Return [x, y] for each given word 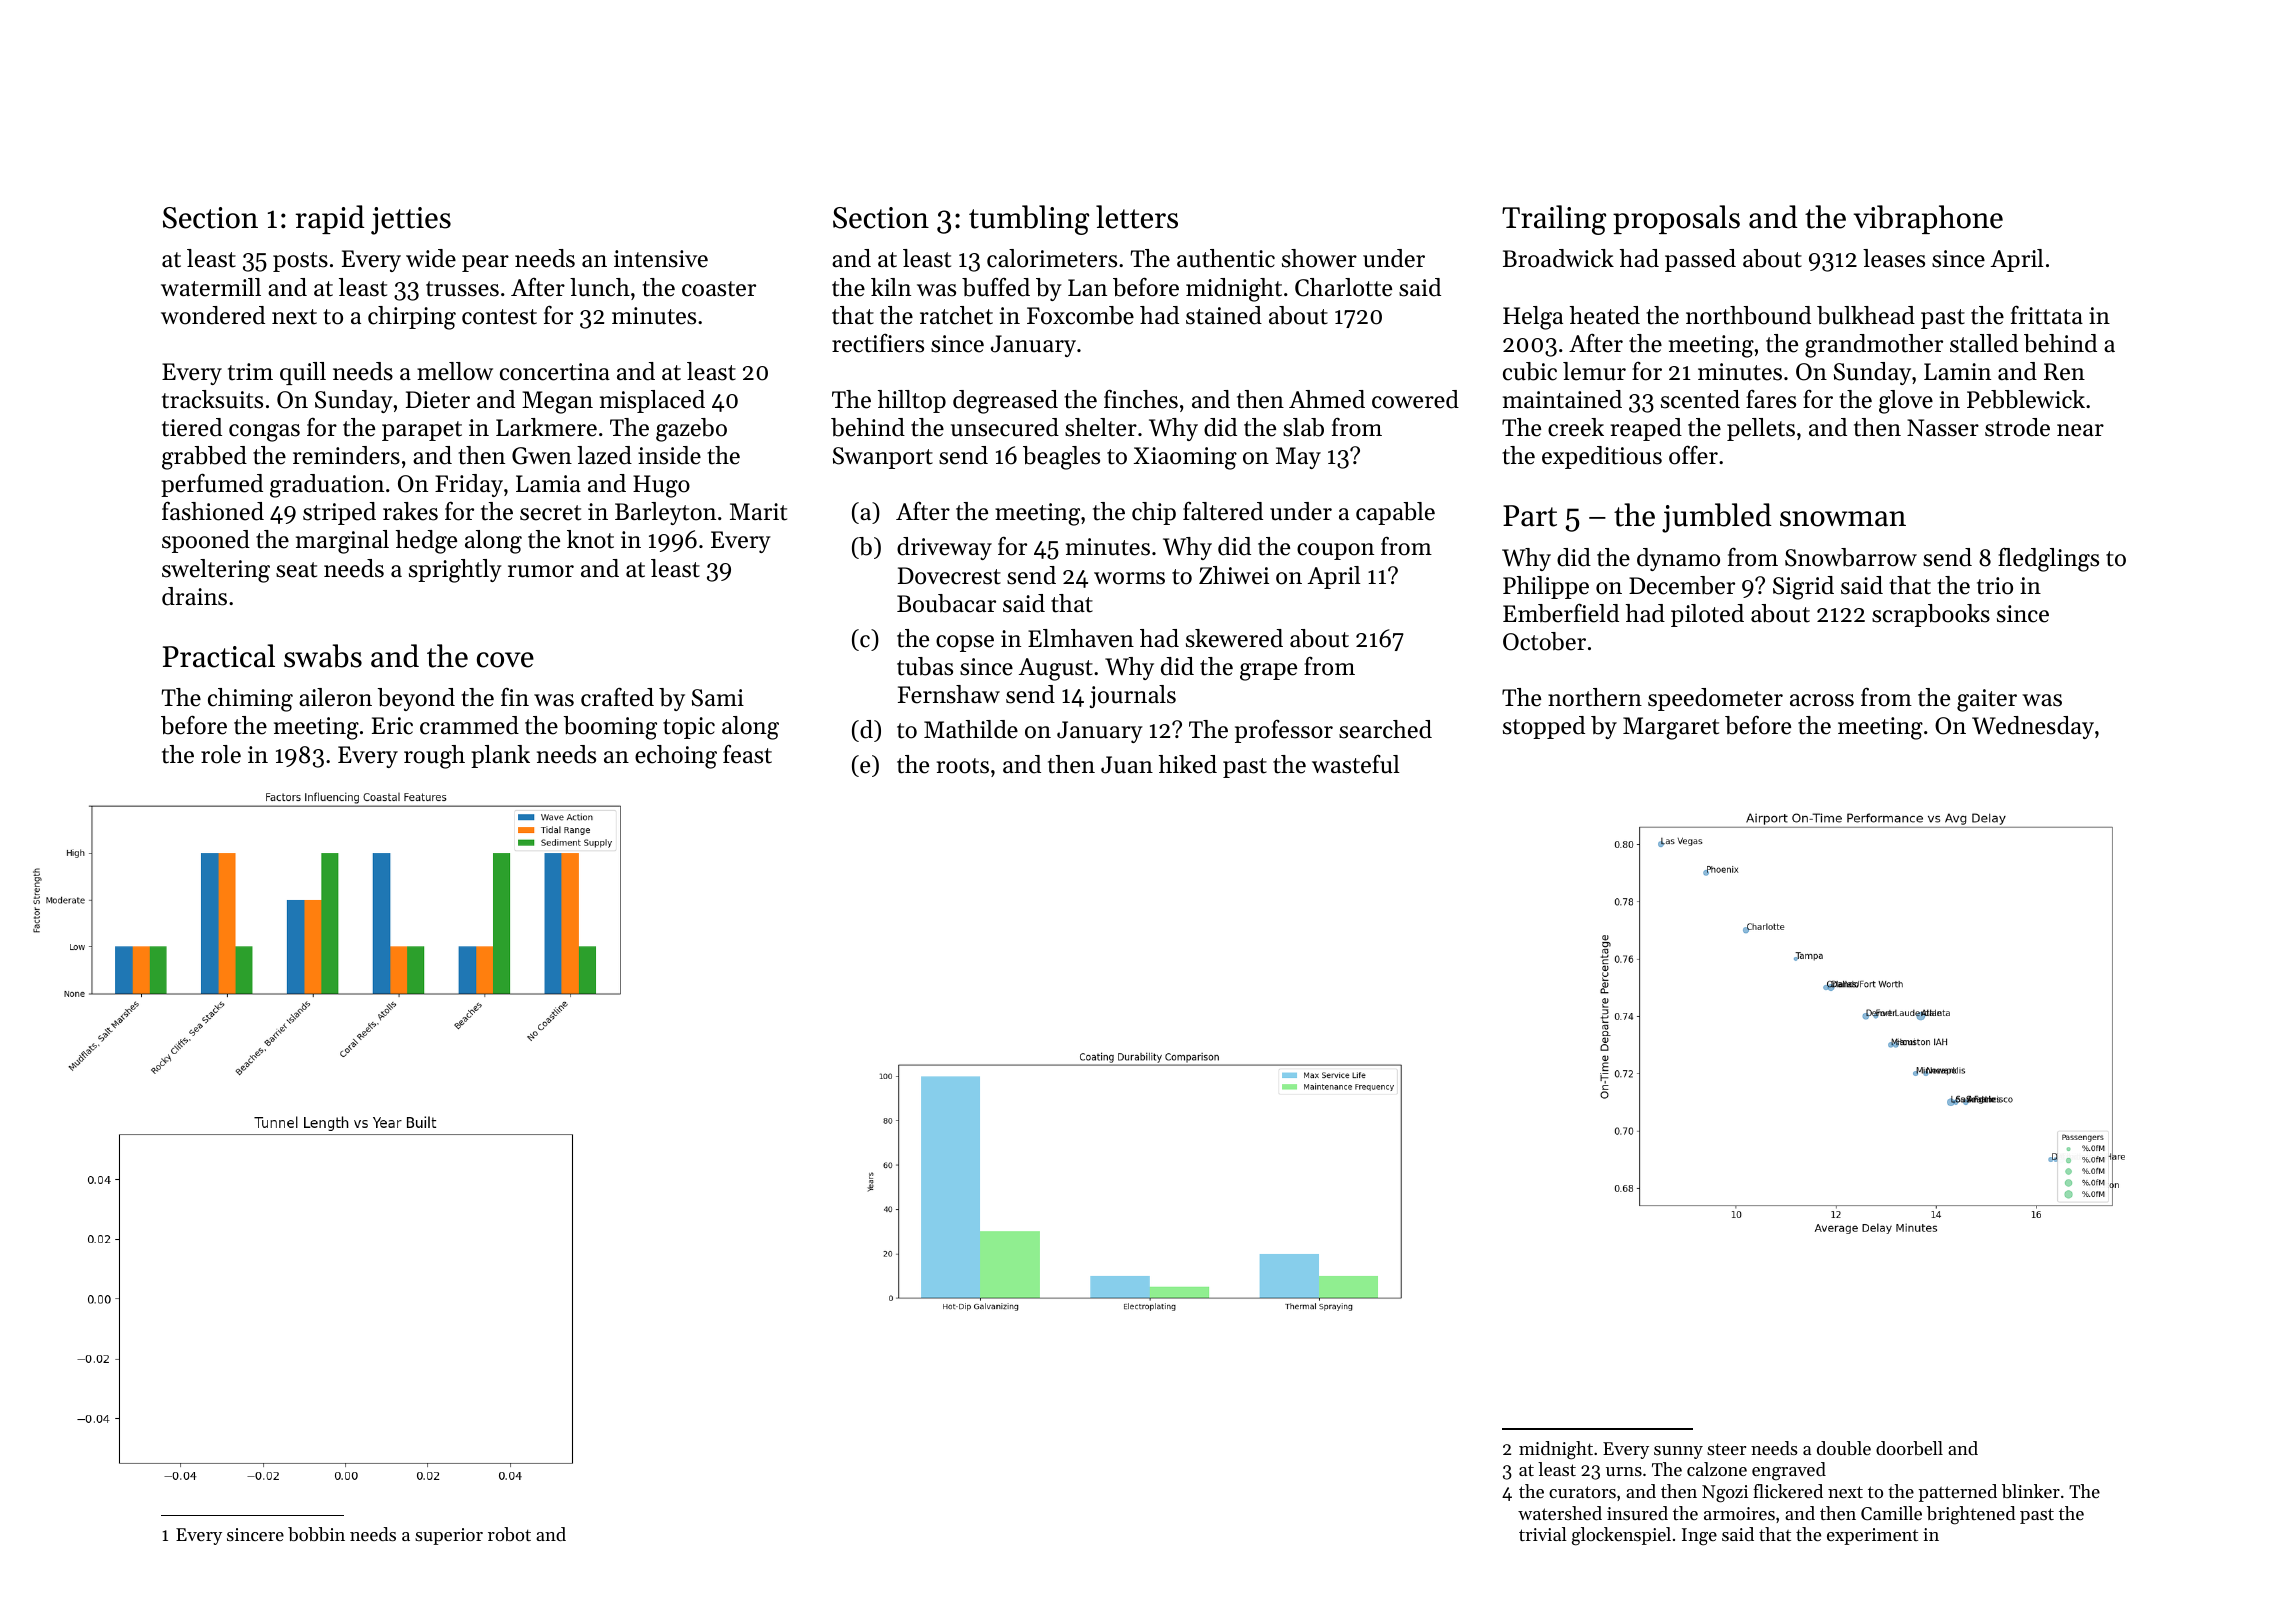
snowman [1843, 519]
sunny [1678, 1452]
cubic [1530, 371]
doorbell [1909, 1448]
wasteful [1356, 764]
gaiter [1987, 700]
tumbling [1029, 220]
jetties [411, 221]
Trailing [1554, 220]
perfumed [212, 485]
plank [500, 756]
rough [434, 757]
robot [509, 1534]
